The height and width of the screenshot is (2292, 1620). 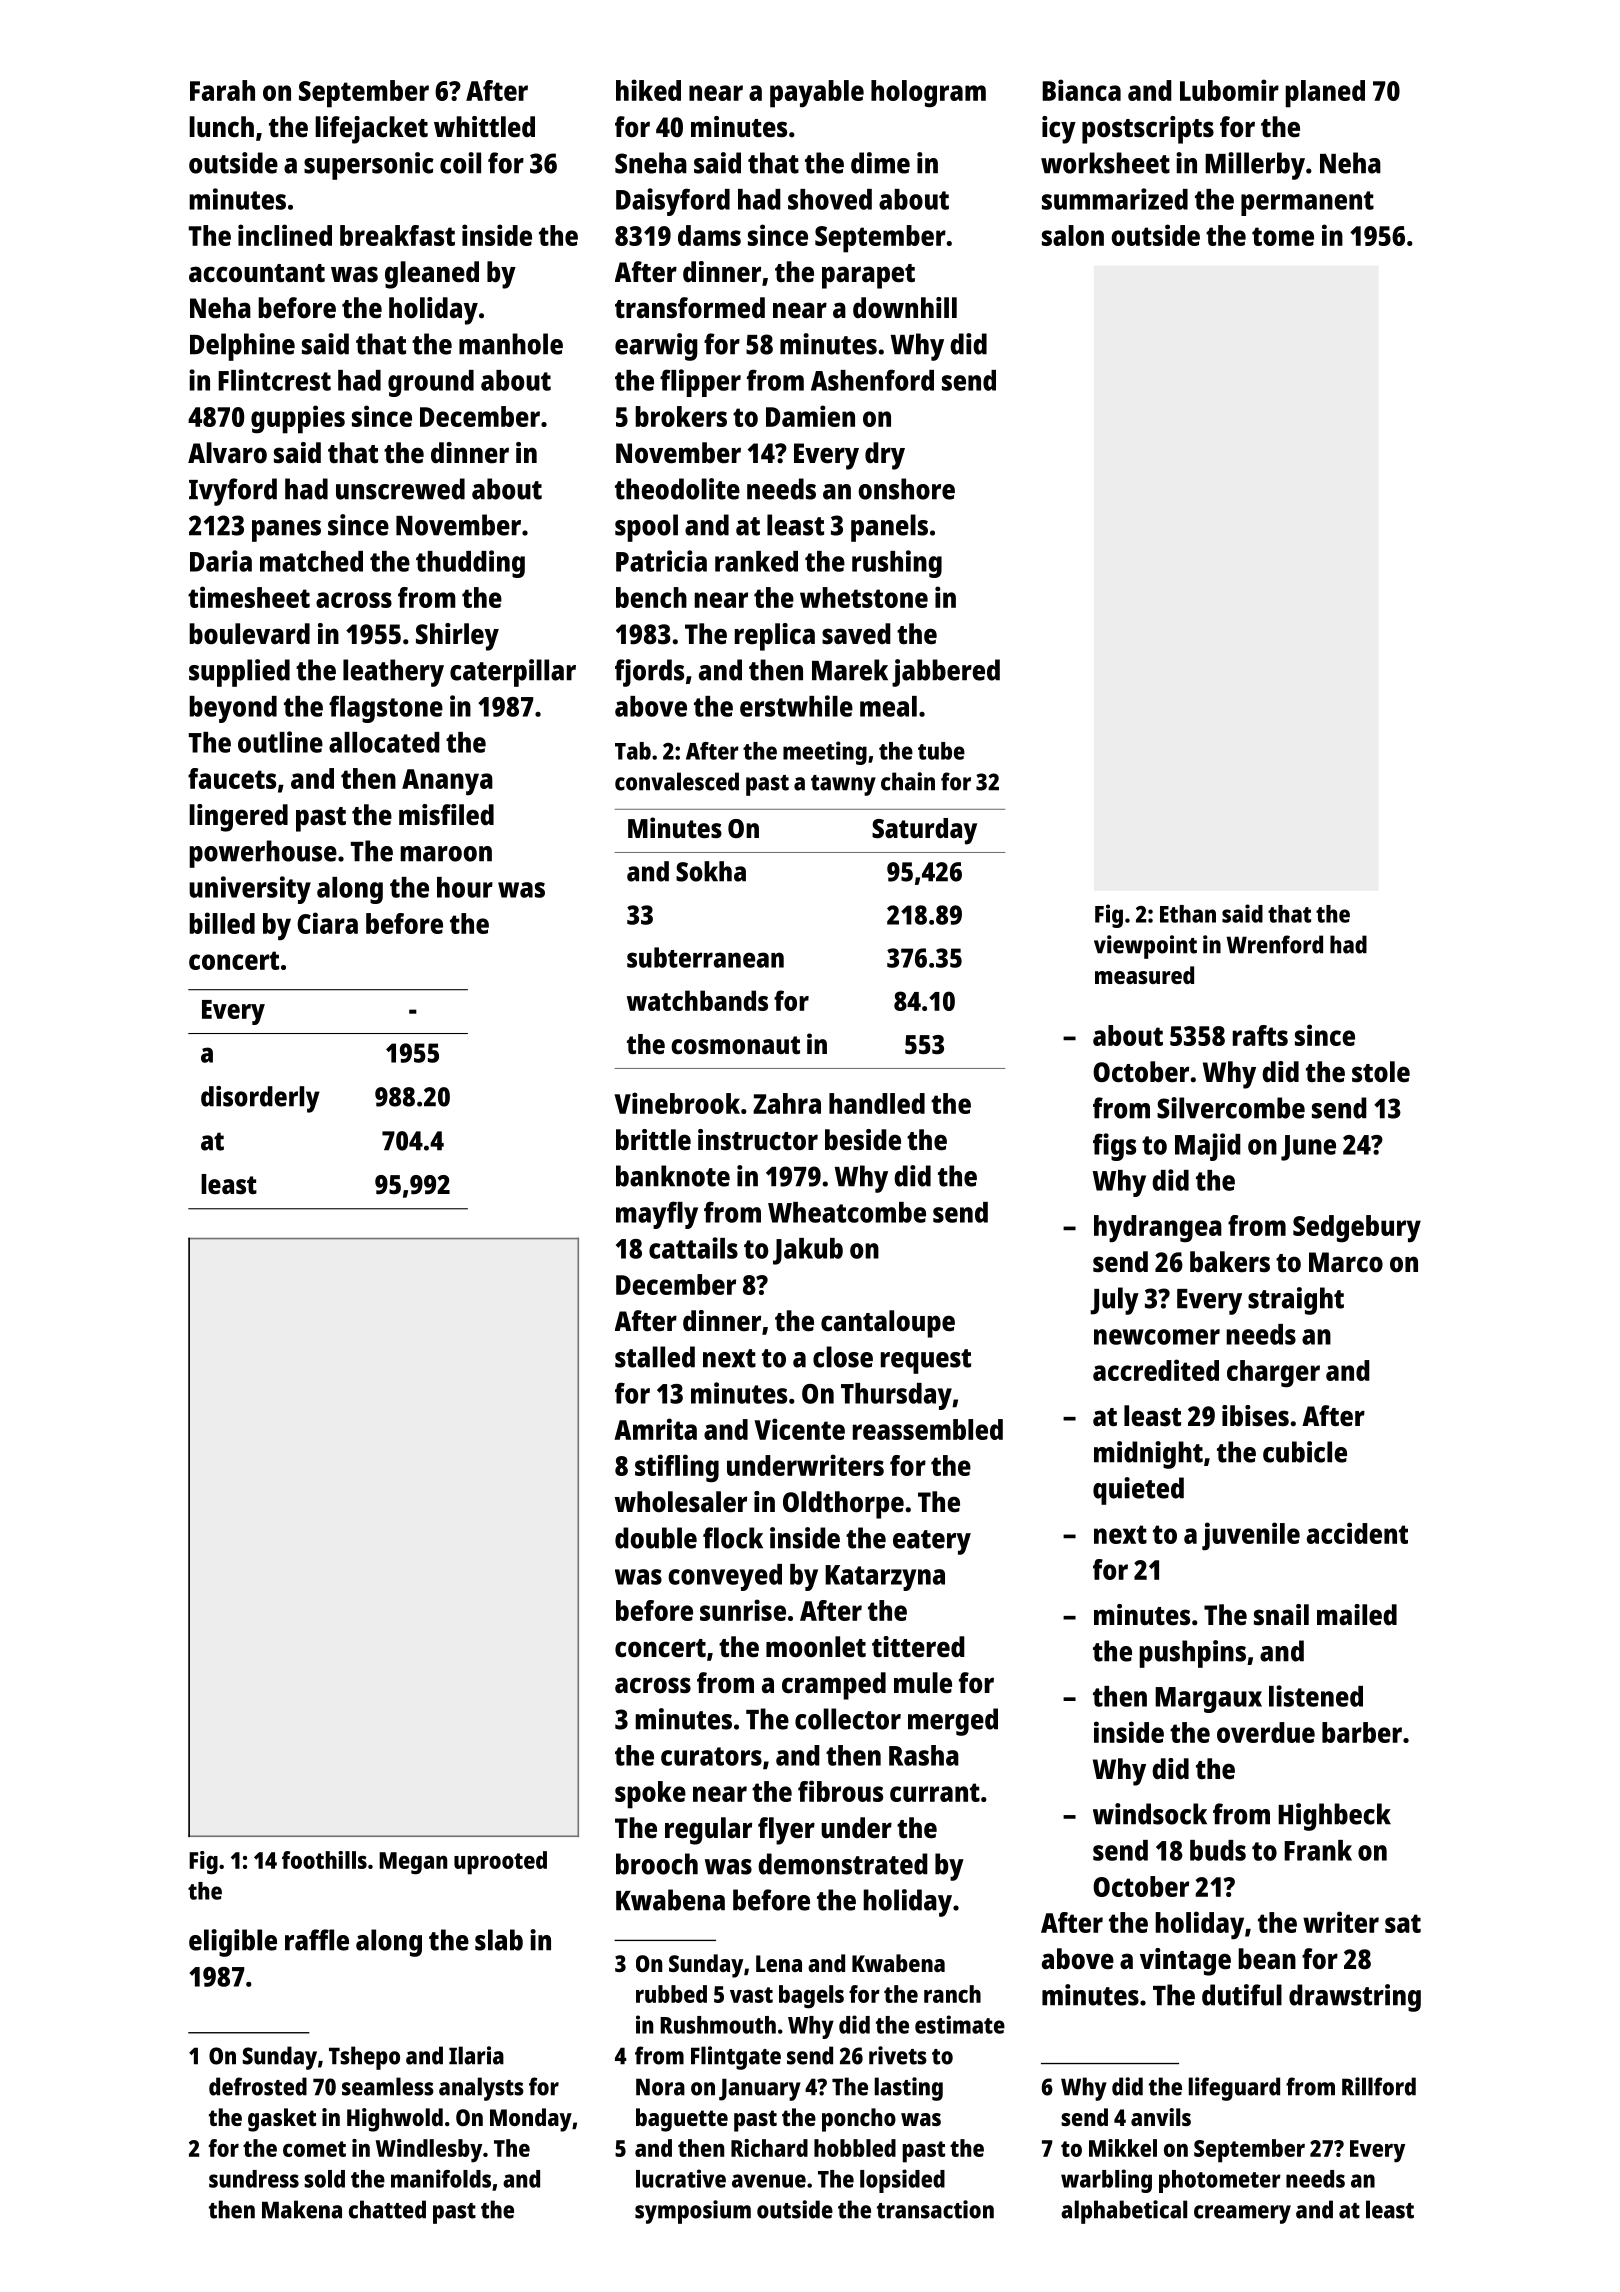 I want to click on hiked, so click(x=648, y=90).
